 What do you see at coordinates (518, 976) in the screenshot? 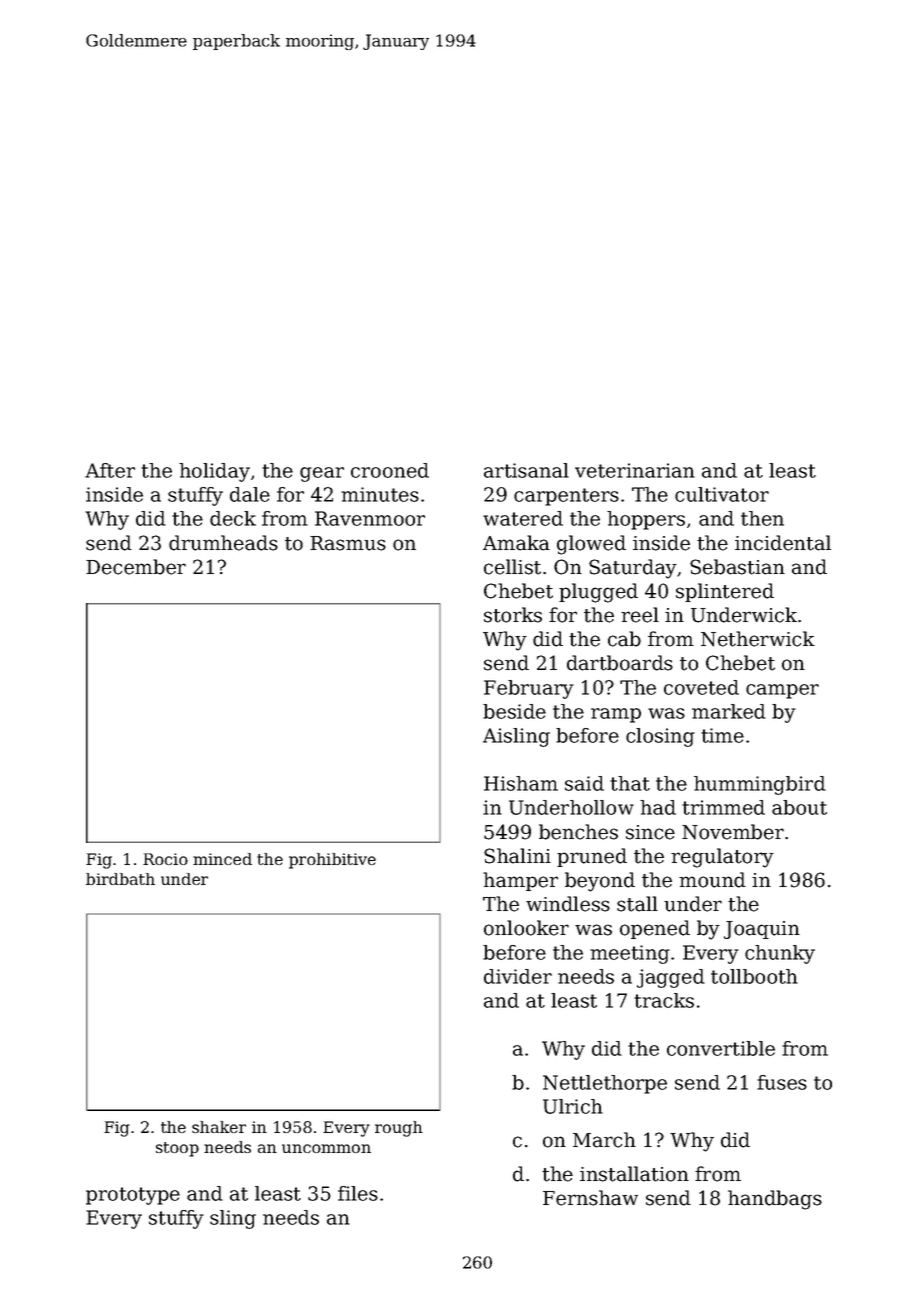
I see `divider` at bounding box center [518, 976].
